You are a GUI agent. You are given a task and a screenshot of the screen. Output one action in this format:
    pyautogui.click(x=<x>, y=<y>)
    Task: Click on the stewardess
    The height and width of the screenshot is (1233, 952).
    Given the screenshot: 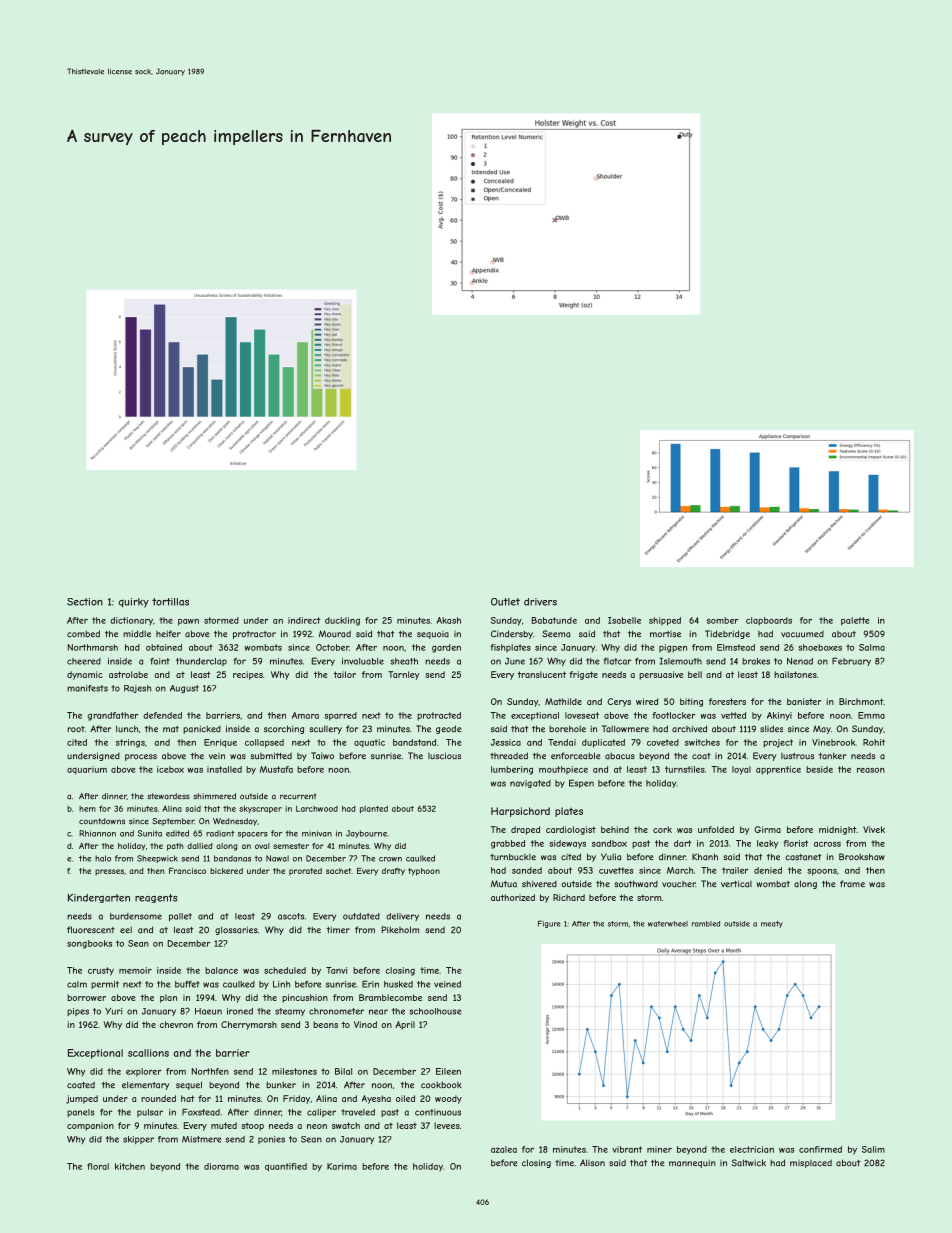 What is the action you would take?
    pyautogui.click(x=168, y=796)
